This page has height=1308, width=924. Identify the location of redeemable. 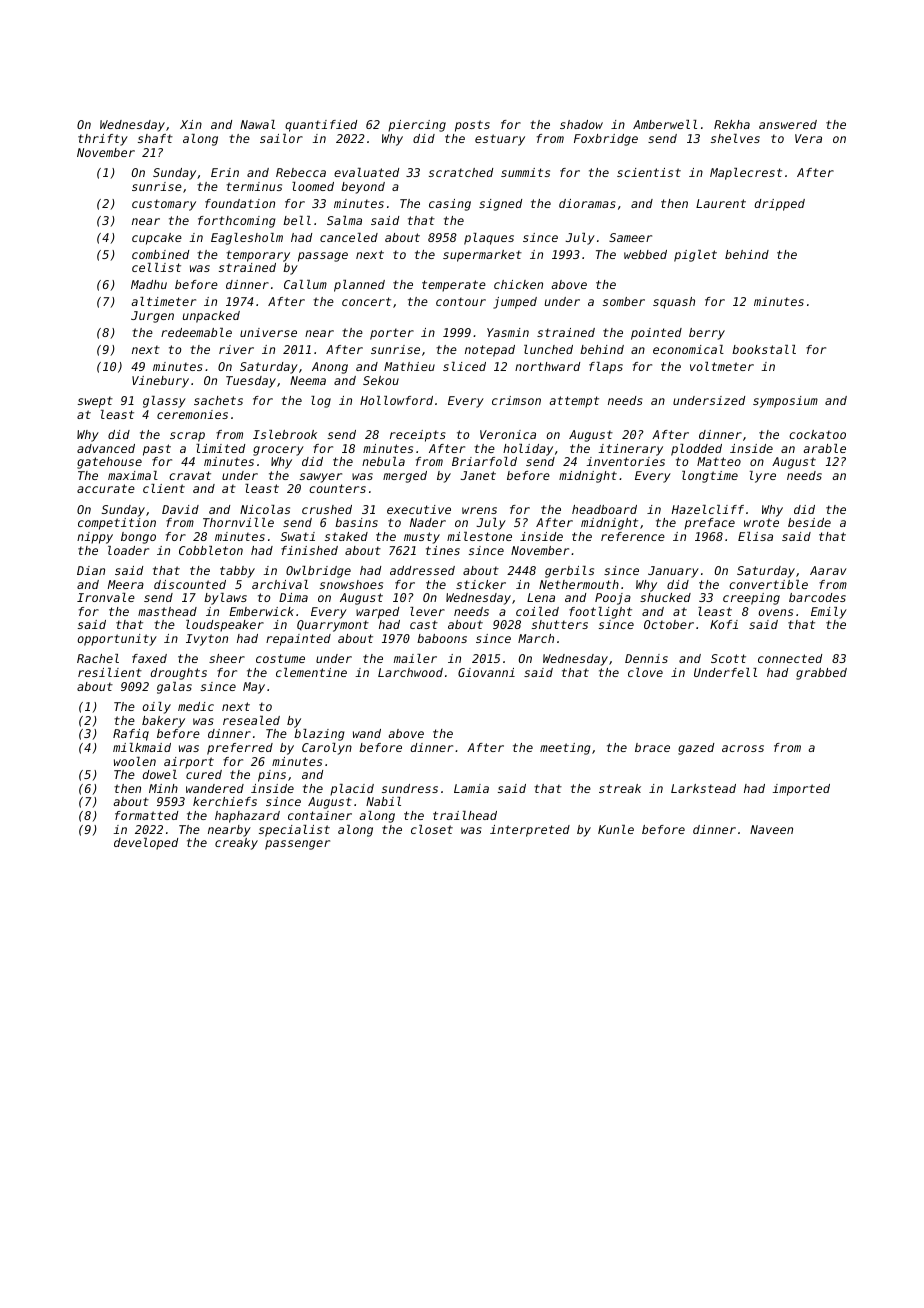
(196, 332).
